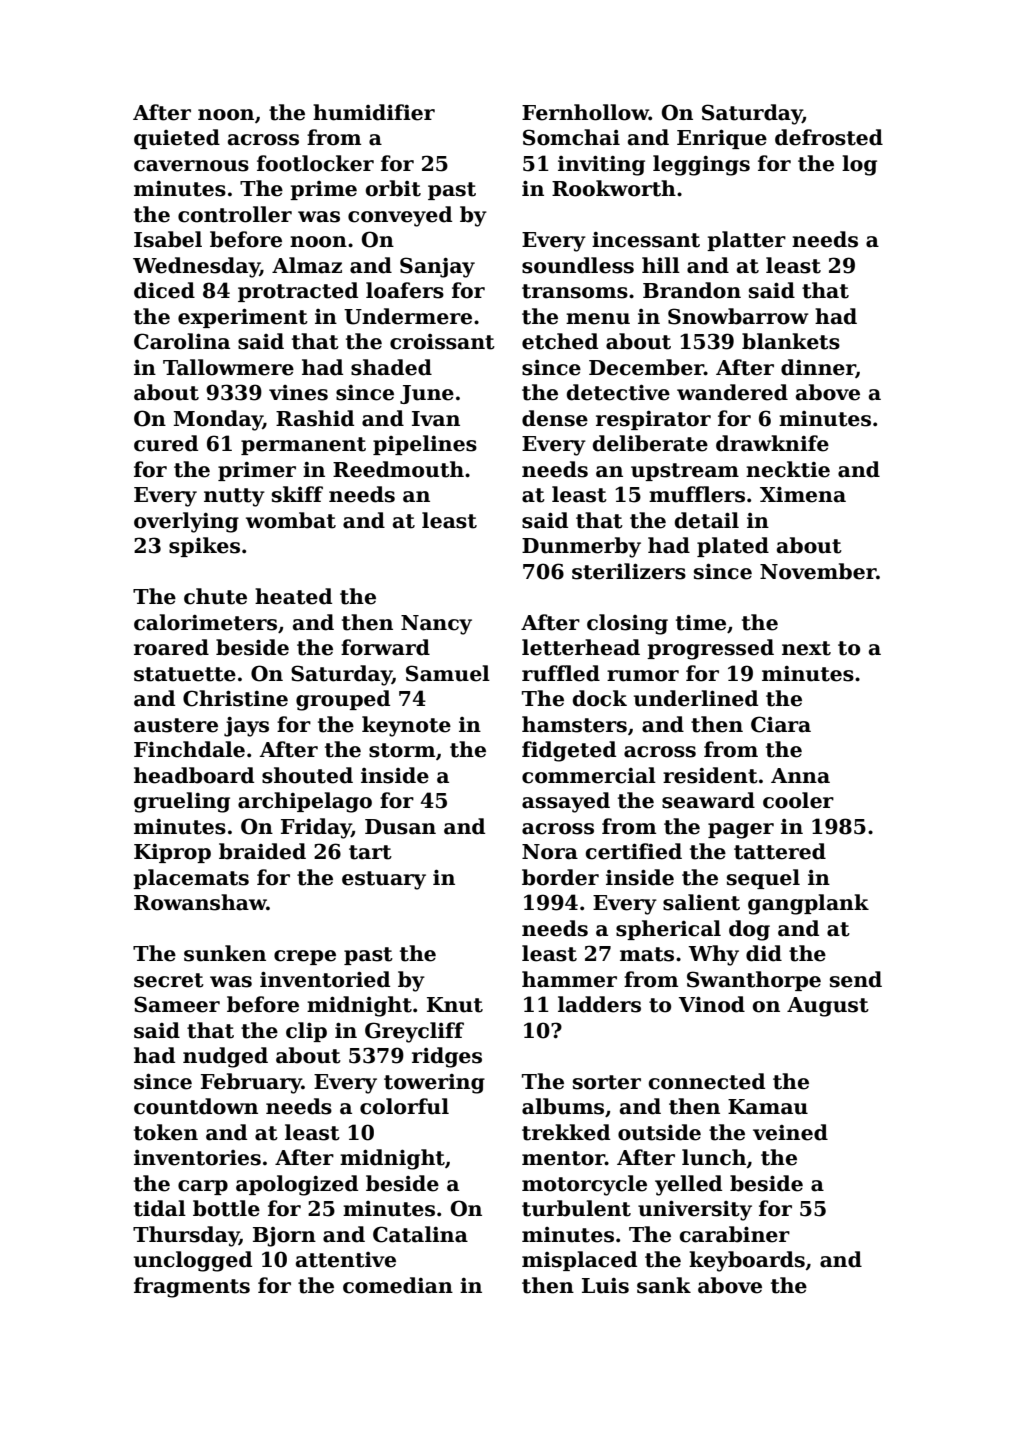 This screenshot has height=1446, width=1018. I want to click on diced, so click(164, 290).
